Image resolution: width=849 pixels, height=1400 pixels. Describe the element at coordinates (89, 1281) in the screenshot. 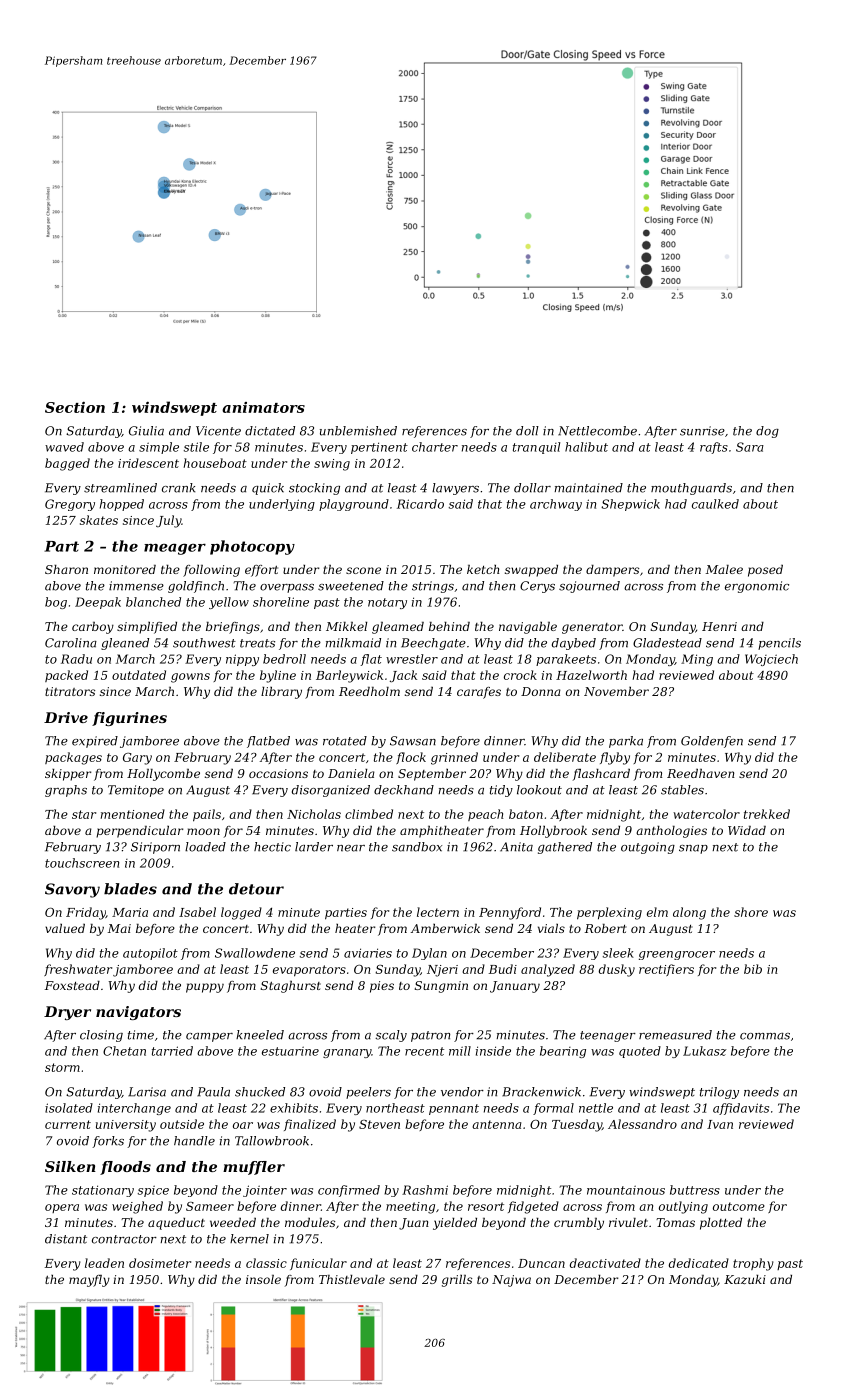

I see `mayfly` at that location.
